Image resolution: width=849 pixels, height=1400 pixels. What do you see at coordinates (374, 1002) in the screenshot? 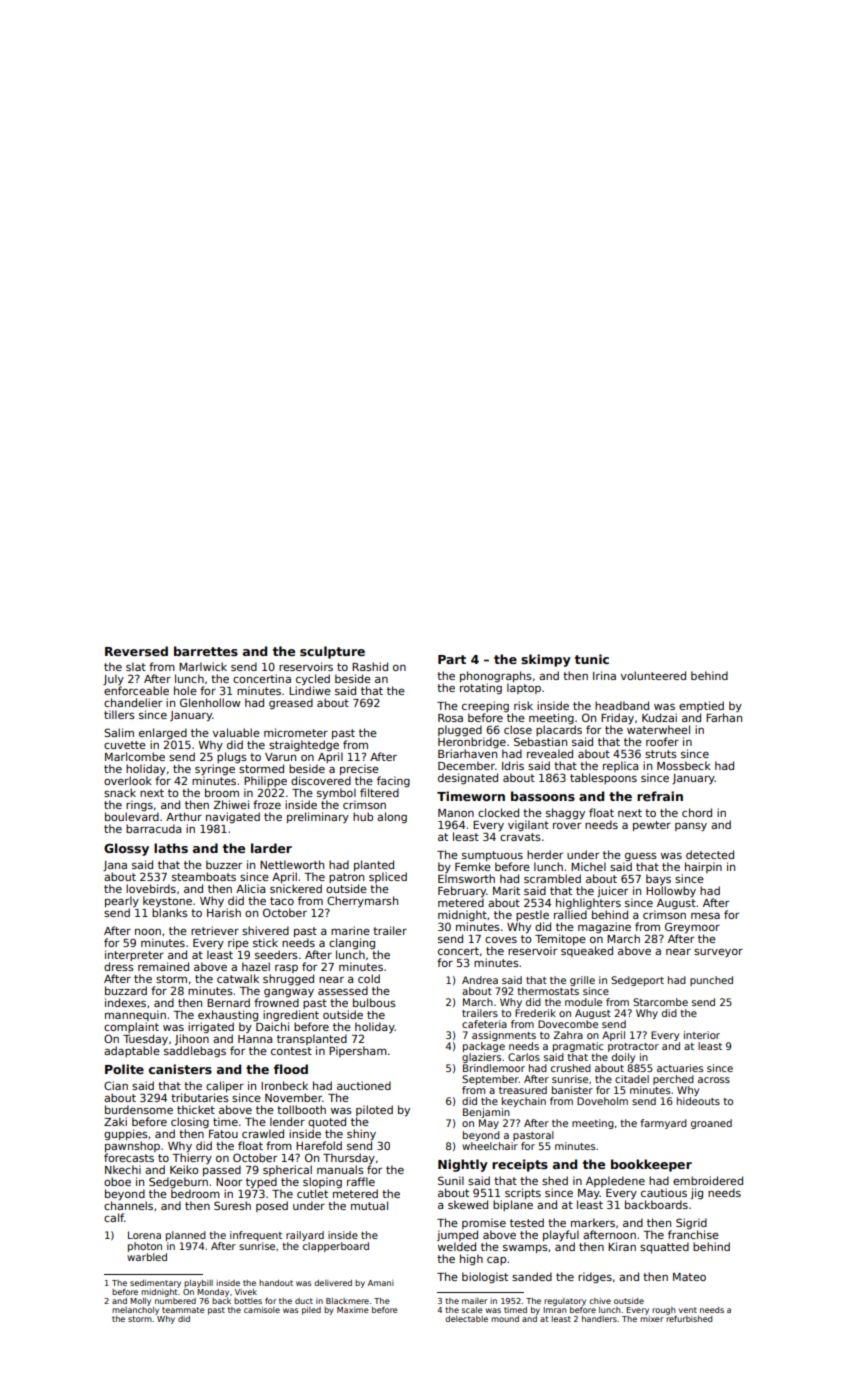
I see `bulbous` at bounding box center [374, 1002].
